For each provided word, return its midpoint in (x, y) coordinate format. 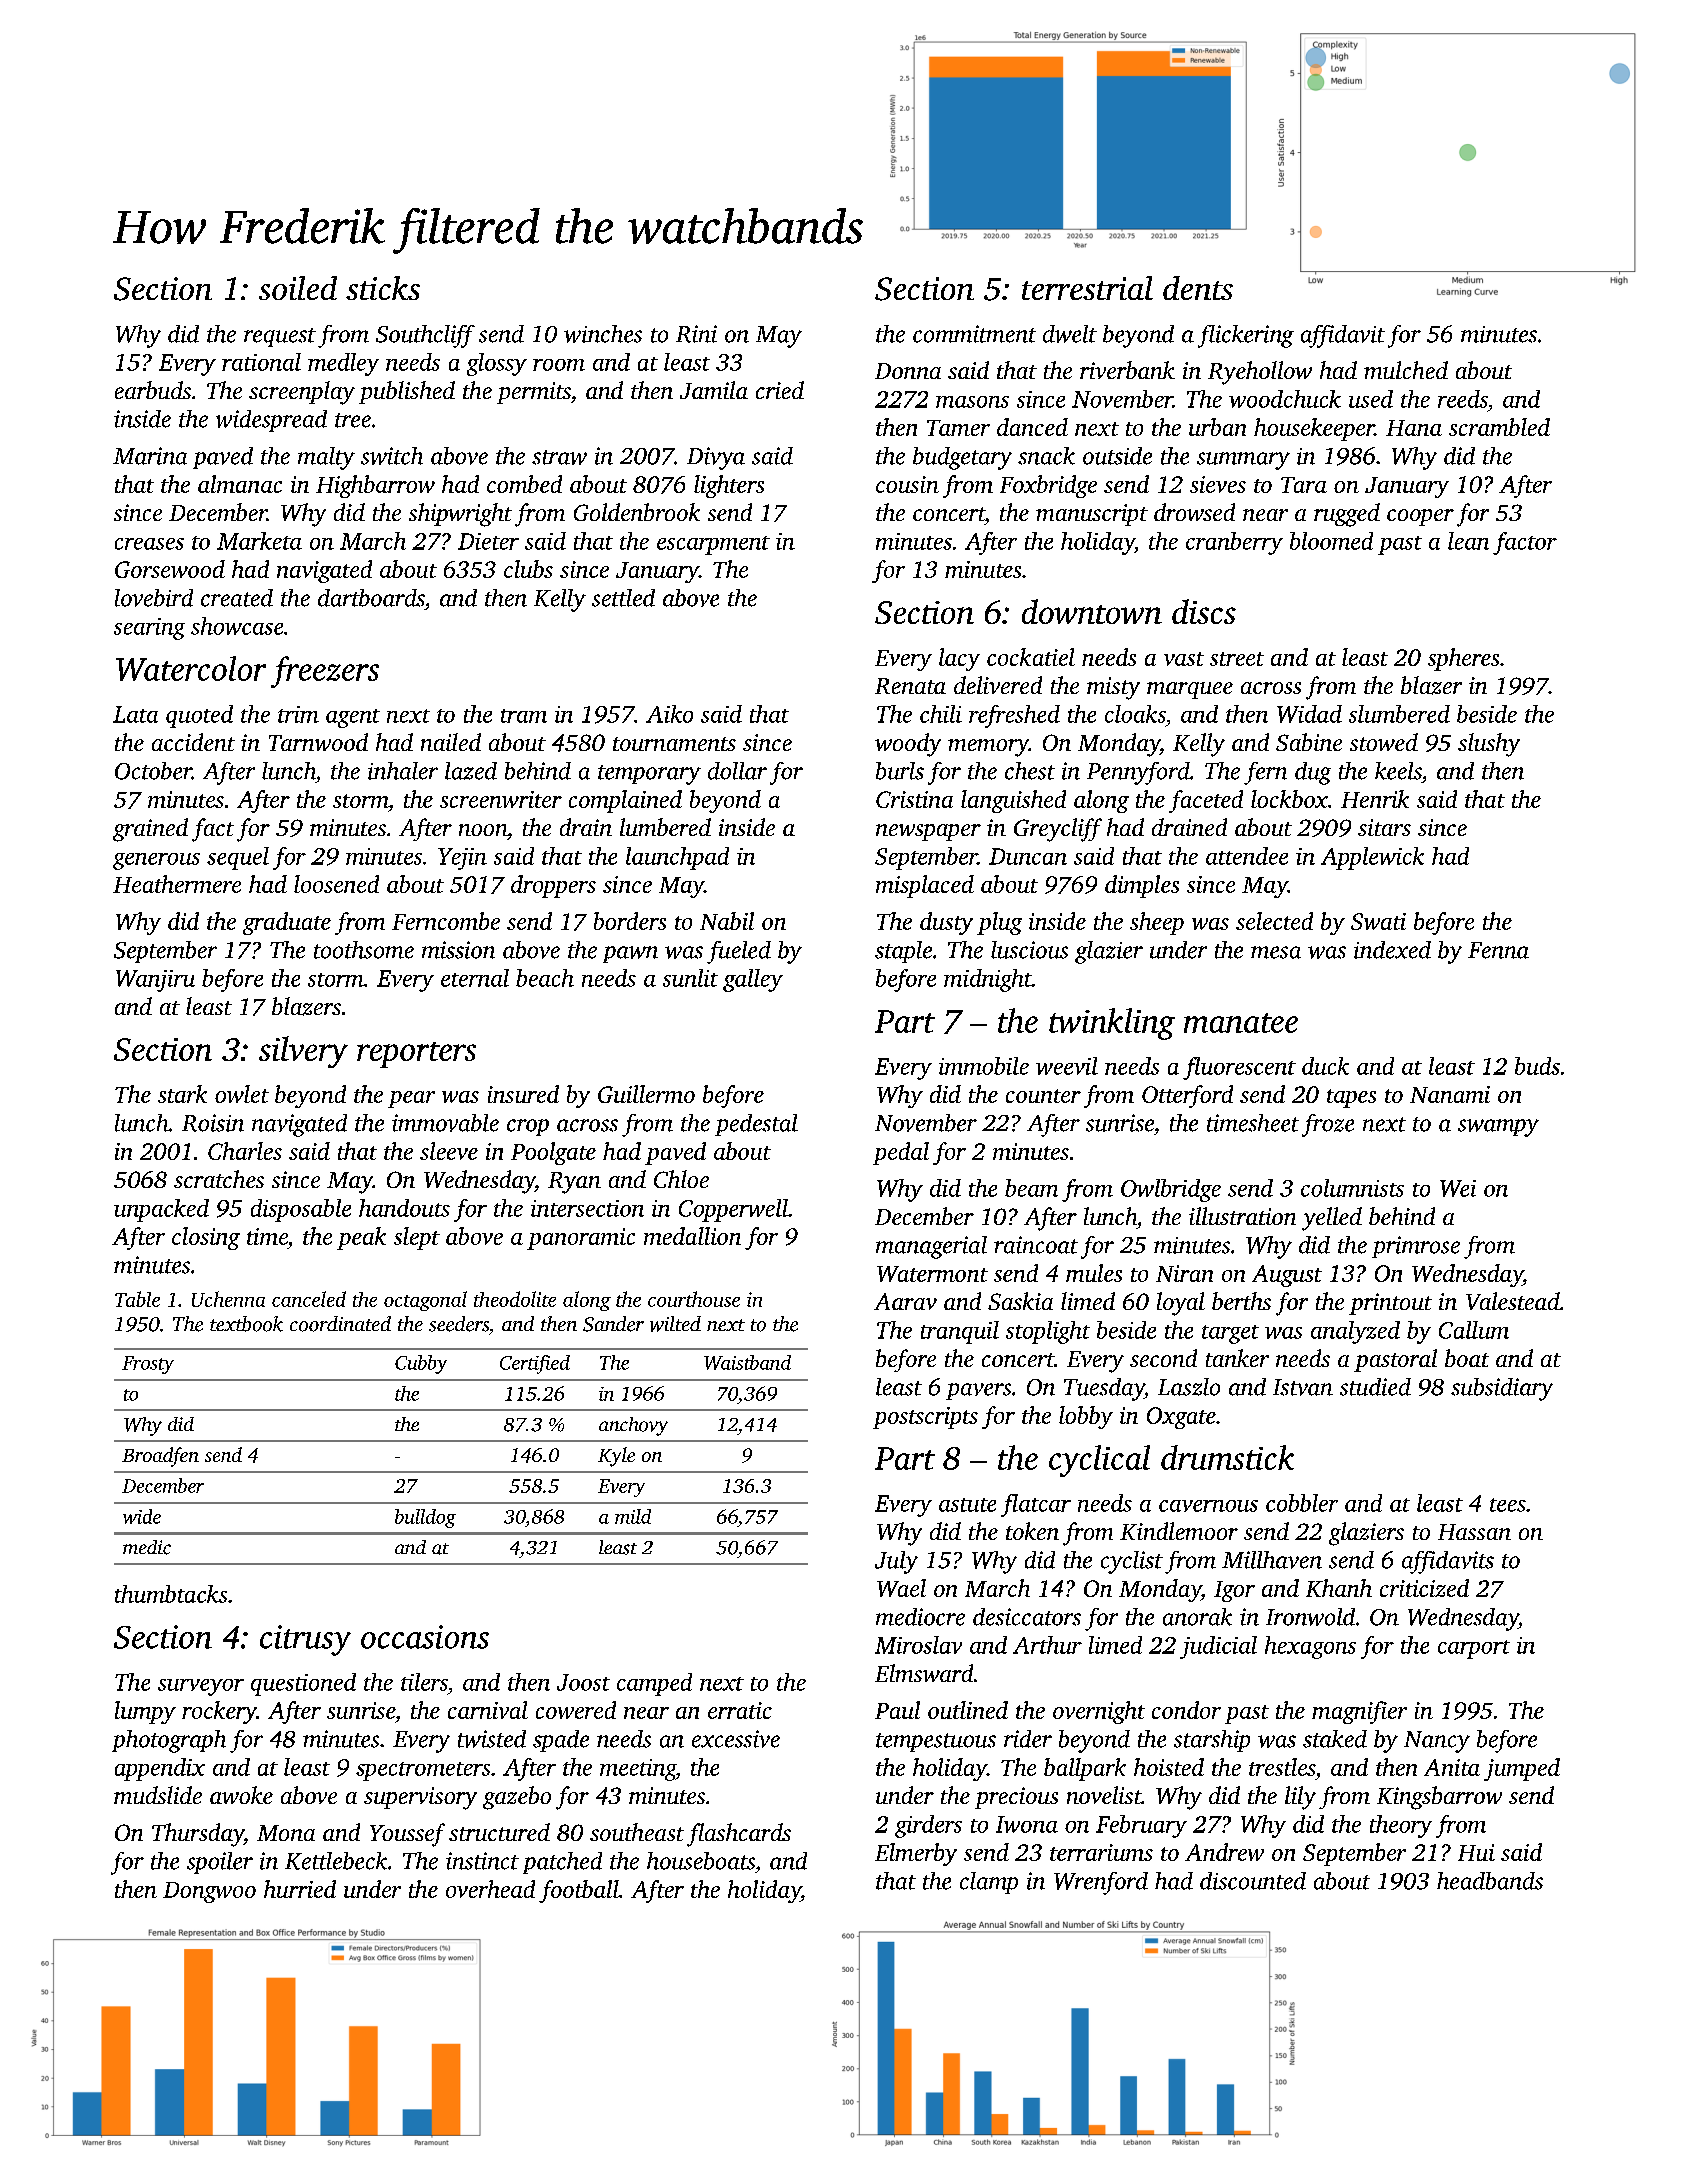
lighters (729, 486)
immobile (984, 1066)
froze (1328, 1125)
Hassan (1474, 1532)
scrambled (1499, 427)
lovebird (154, 598)
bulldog (425, 1518)
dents (1198, 288)
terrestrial (1087, 288)
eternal (475, 978)
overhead (490, 1889)
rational (261, 362)
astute (967, 1505)
